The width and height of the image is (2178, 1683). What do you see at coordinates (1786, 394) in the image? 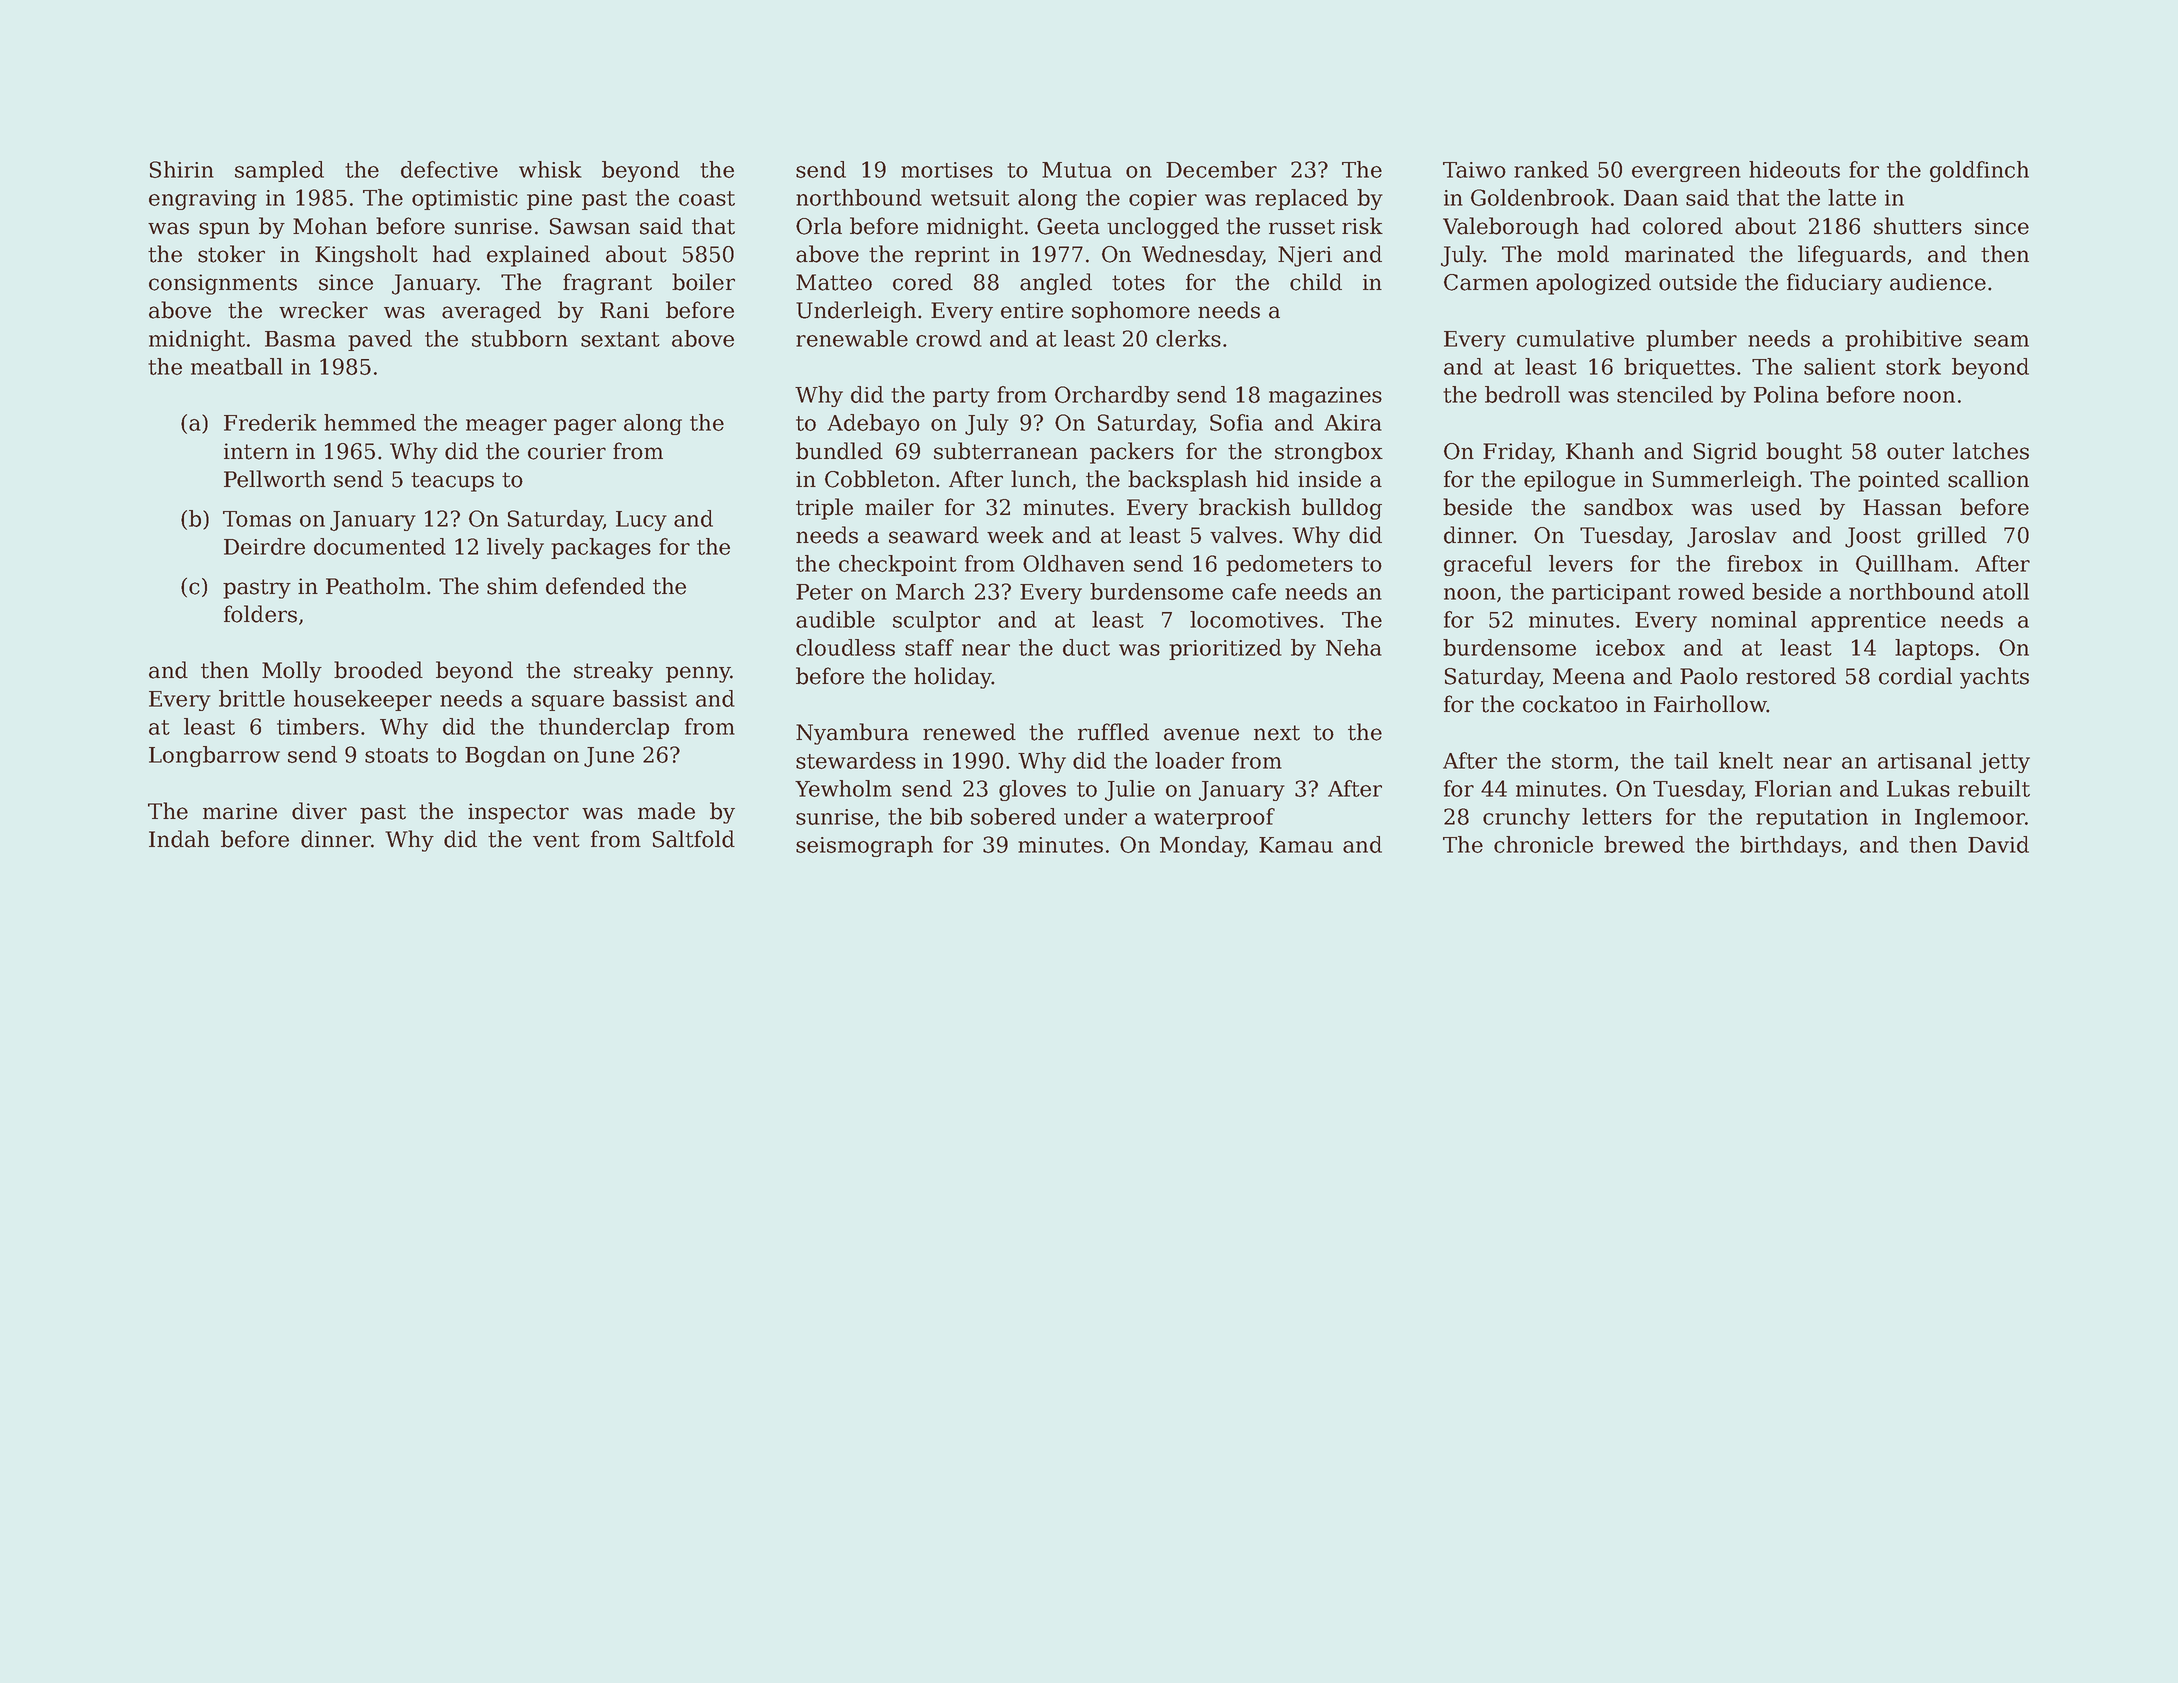
I see `Polina` at bounding box center [1786, 394].
